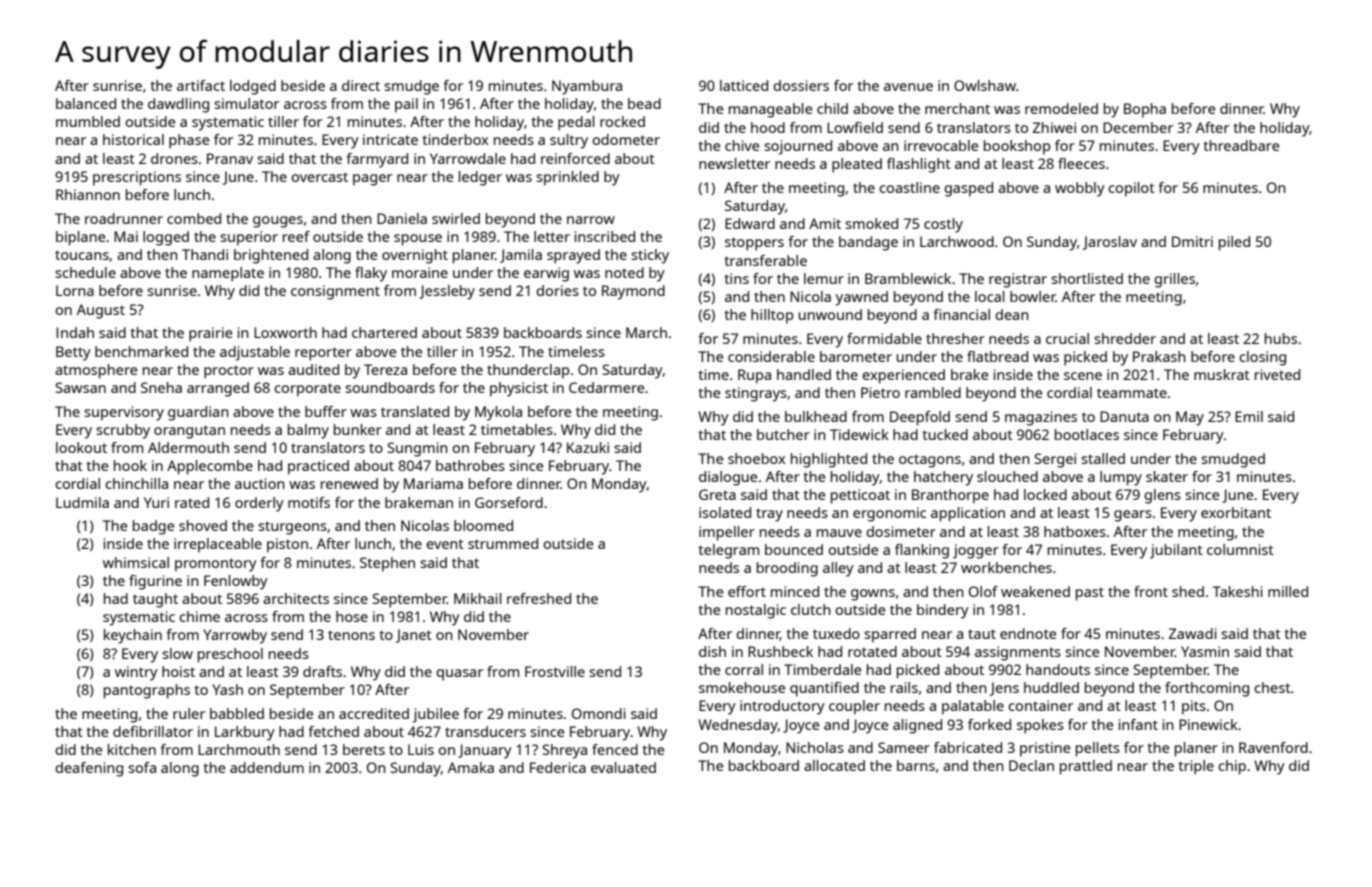 The height and width of the screenshot is (887, 1372). I want to click on columnist, so click(1240, 549).
